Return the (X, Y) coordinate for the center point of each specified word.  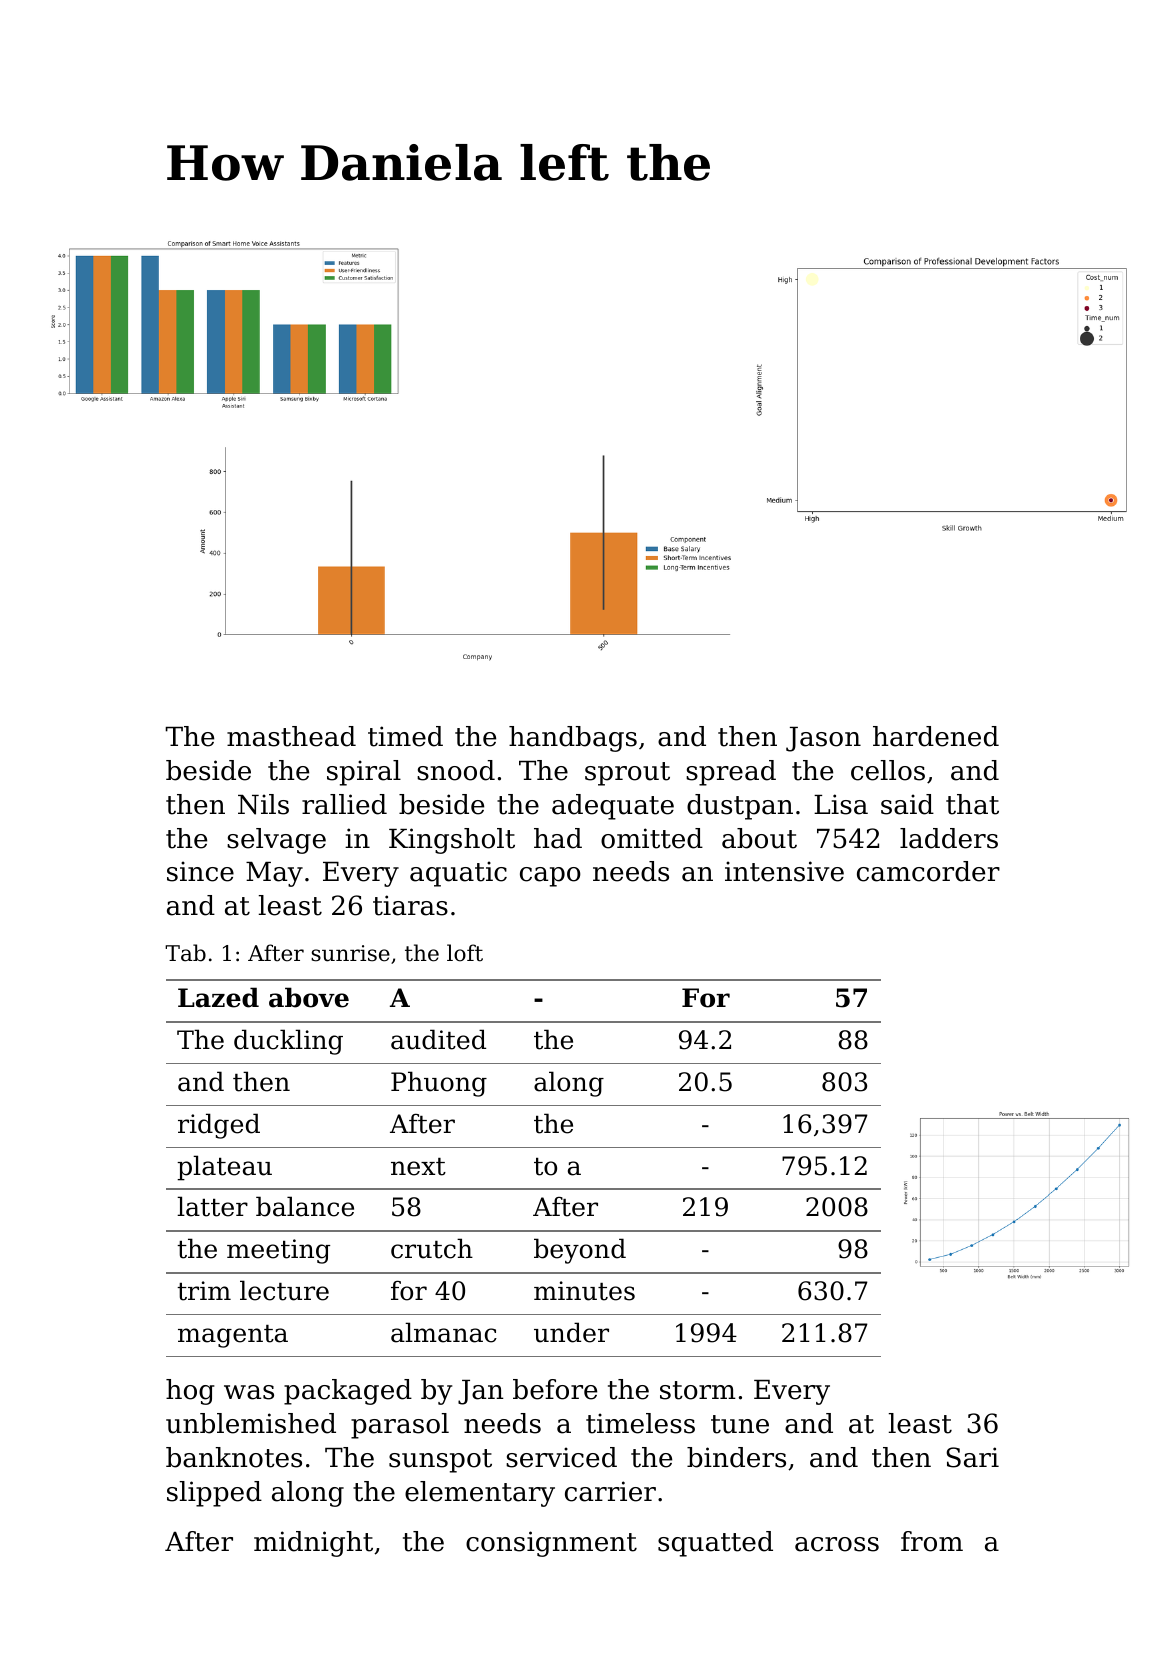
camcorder (928, 871)
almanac (444, 1332)
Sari (972, 1457)
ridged (219, 1126)
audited (438, 1039)
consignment (551, 1544)
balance (305, 1206)
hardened (936, 736)
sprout (627, 774)
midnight (313, 1544)
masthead (291, 736)
